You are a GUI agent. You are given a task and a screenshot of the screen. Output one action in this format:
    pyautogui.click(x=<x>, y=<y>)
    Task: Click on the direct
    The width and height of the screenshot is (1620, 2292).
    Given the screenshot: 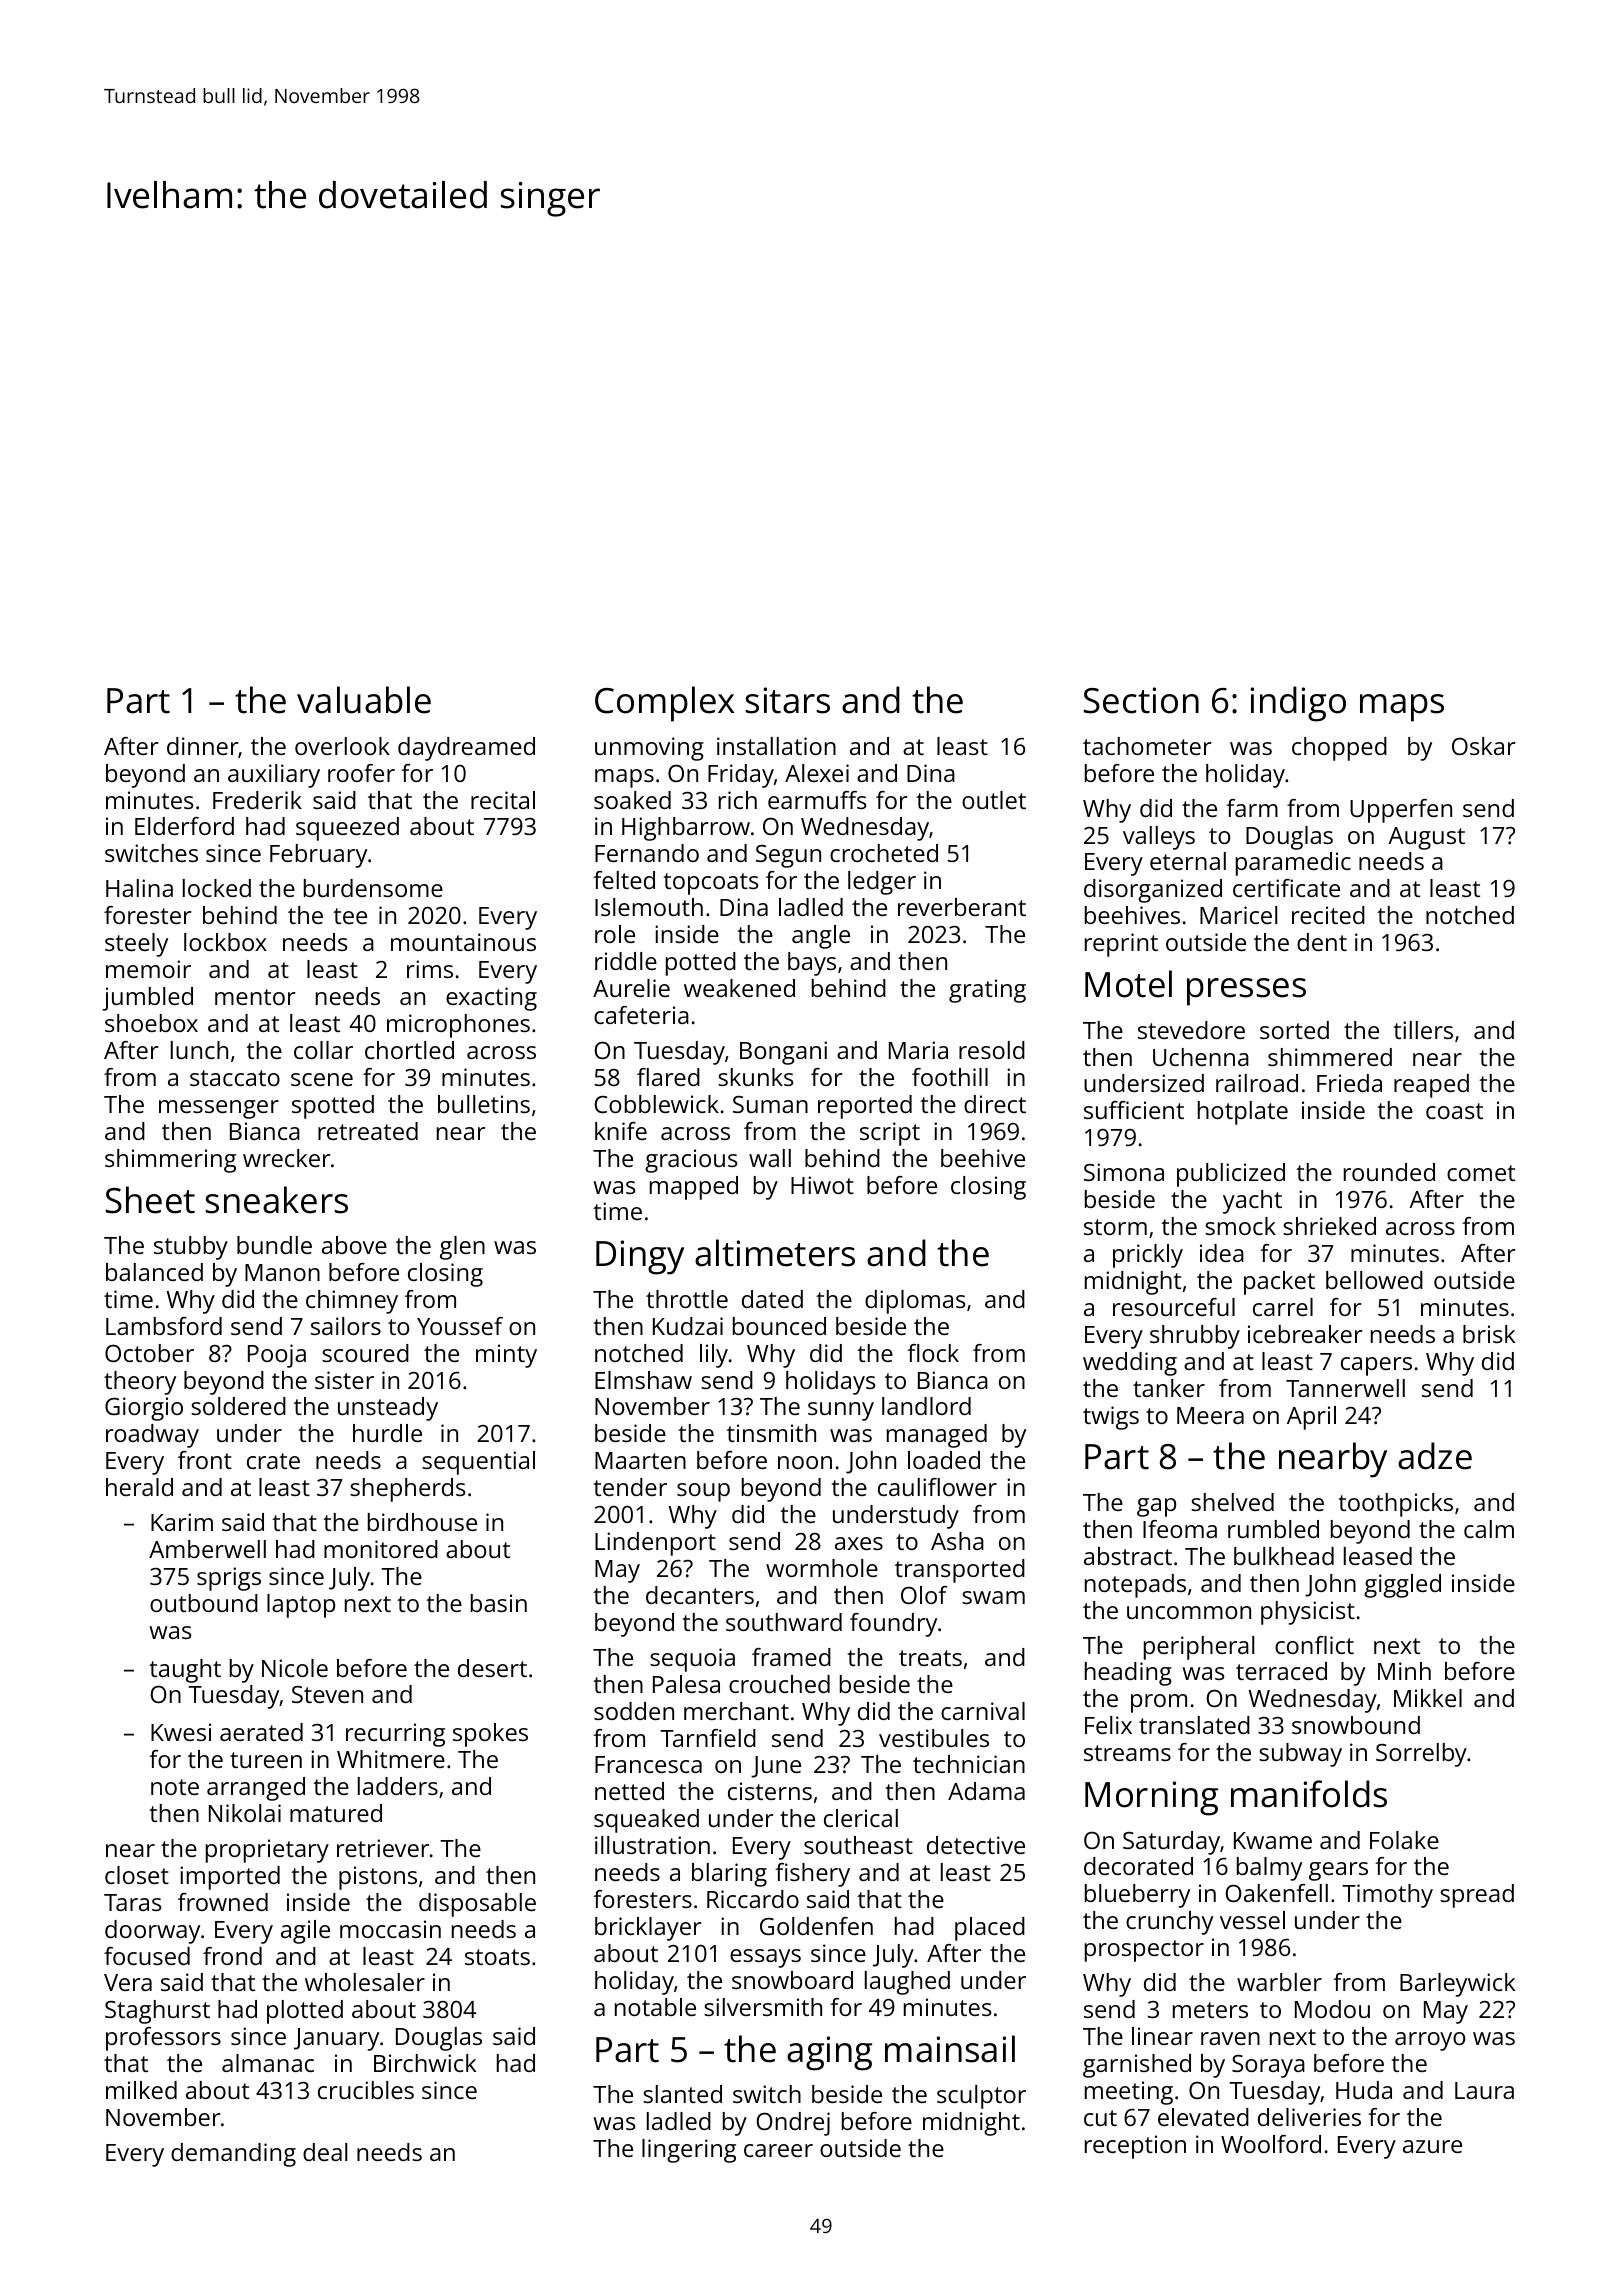 What is the action you would take?
    pyautogui.click(x=995, y=1104)
